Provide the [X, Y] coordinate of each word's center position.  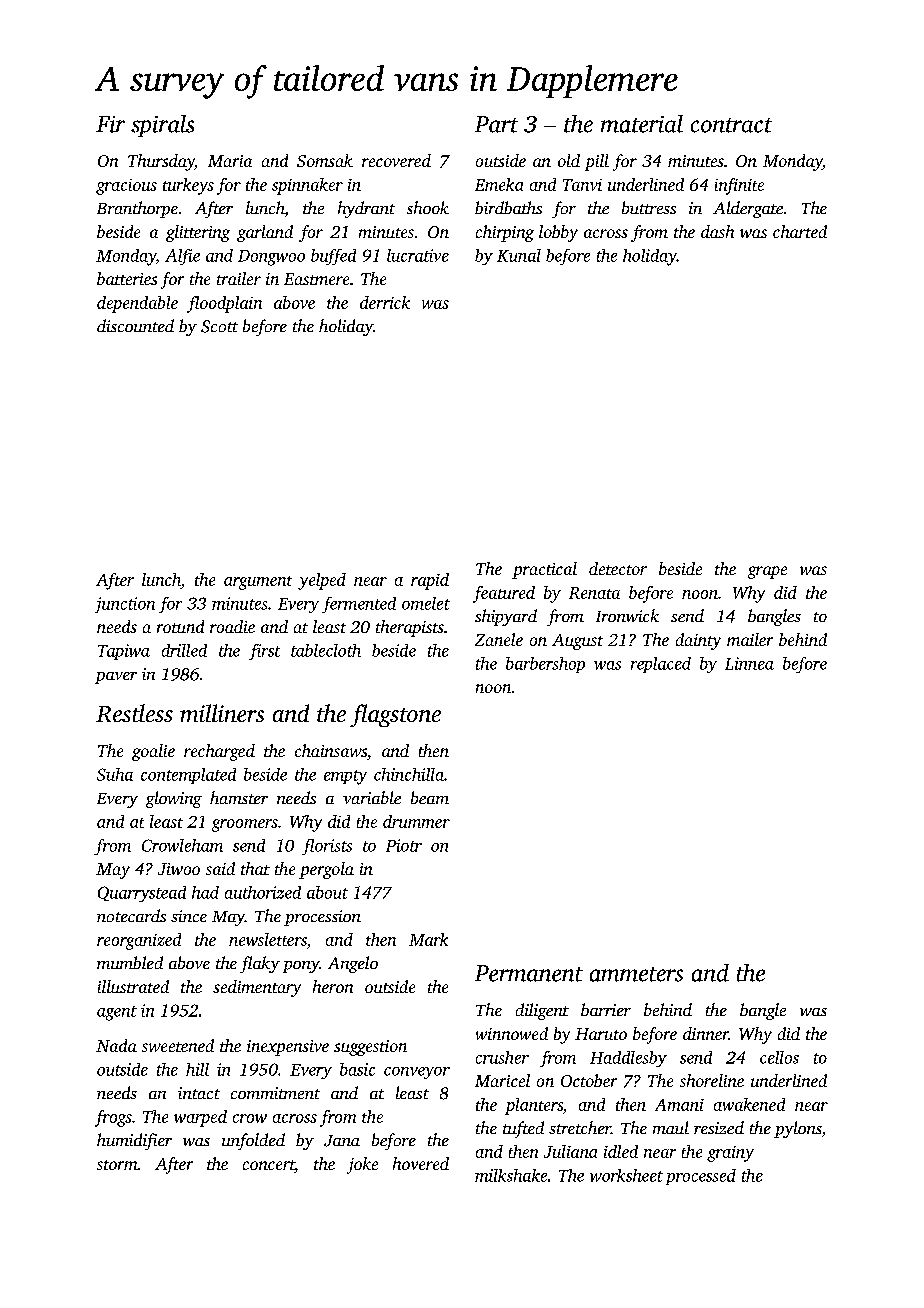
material [642, 124]
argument [258, 583]
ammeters [636, 974]
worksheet [626, 1175]
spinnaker [307, 186]
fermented [359, 605]
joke [362, 1165]
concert [269, 1166]
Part [496, 124]
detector [618, 568]
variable [372, 797]
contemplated [188, 776]
